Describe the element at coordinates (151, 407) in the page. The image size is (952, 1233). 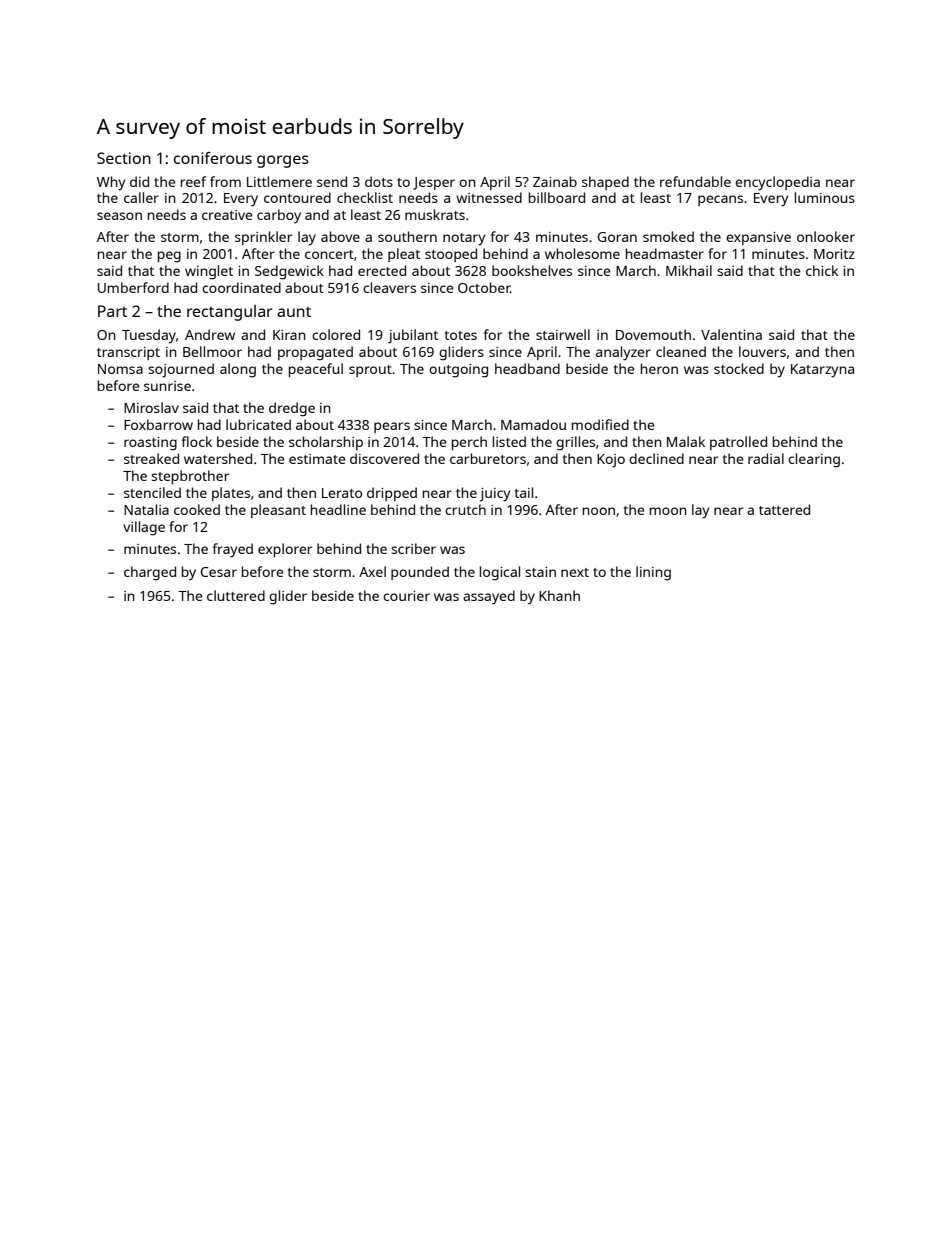
I see `Miroslav` at that location.
